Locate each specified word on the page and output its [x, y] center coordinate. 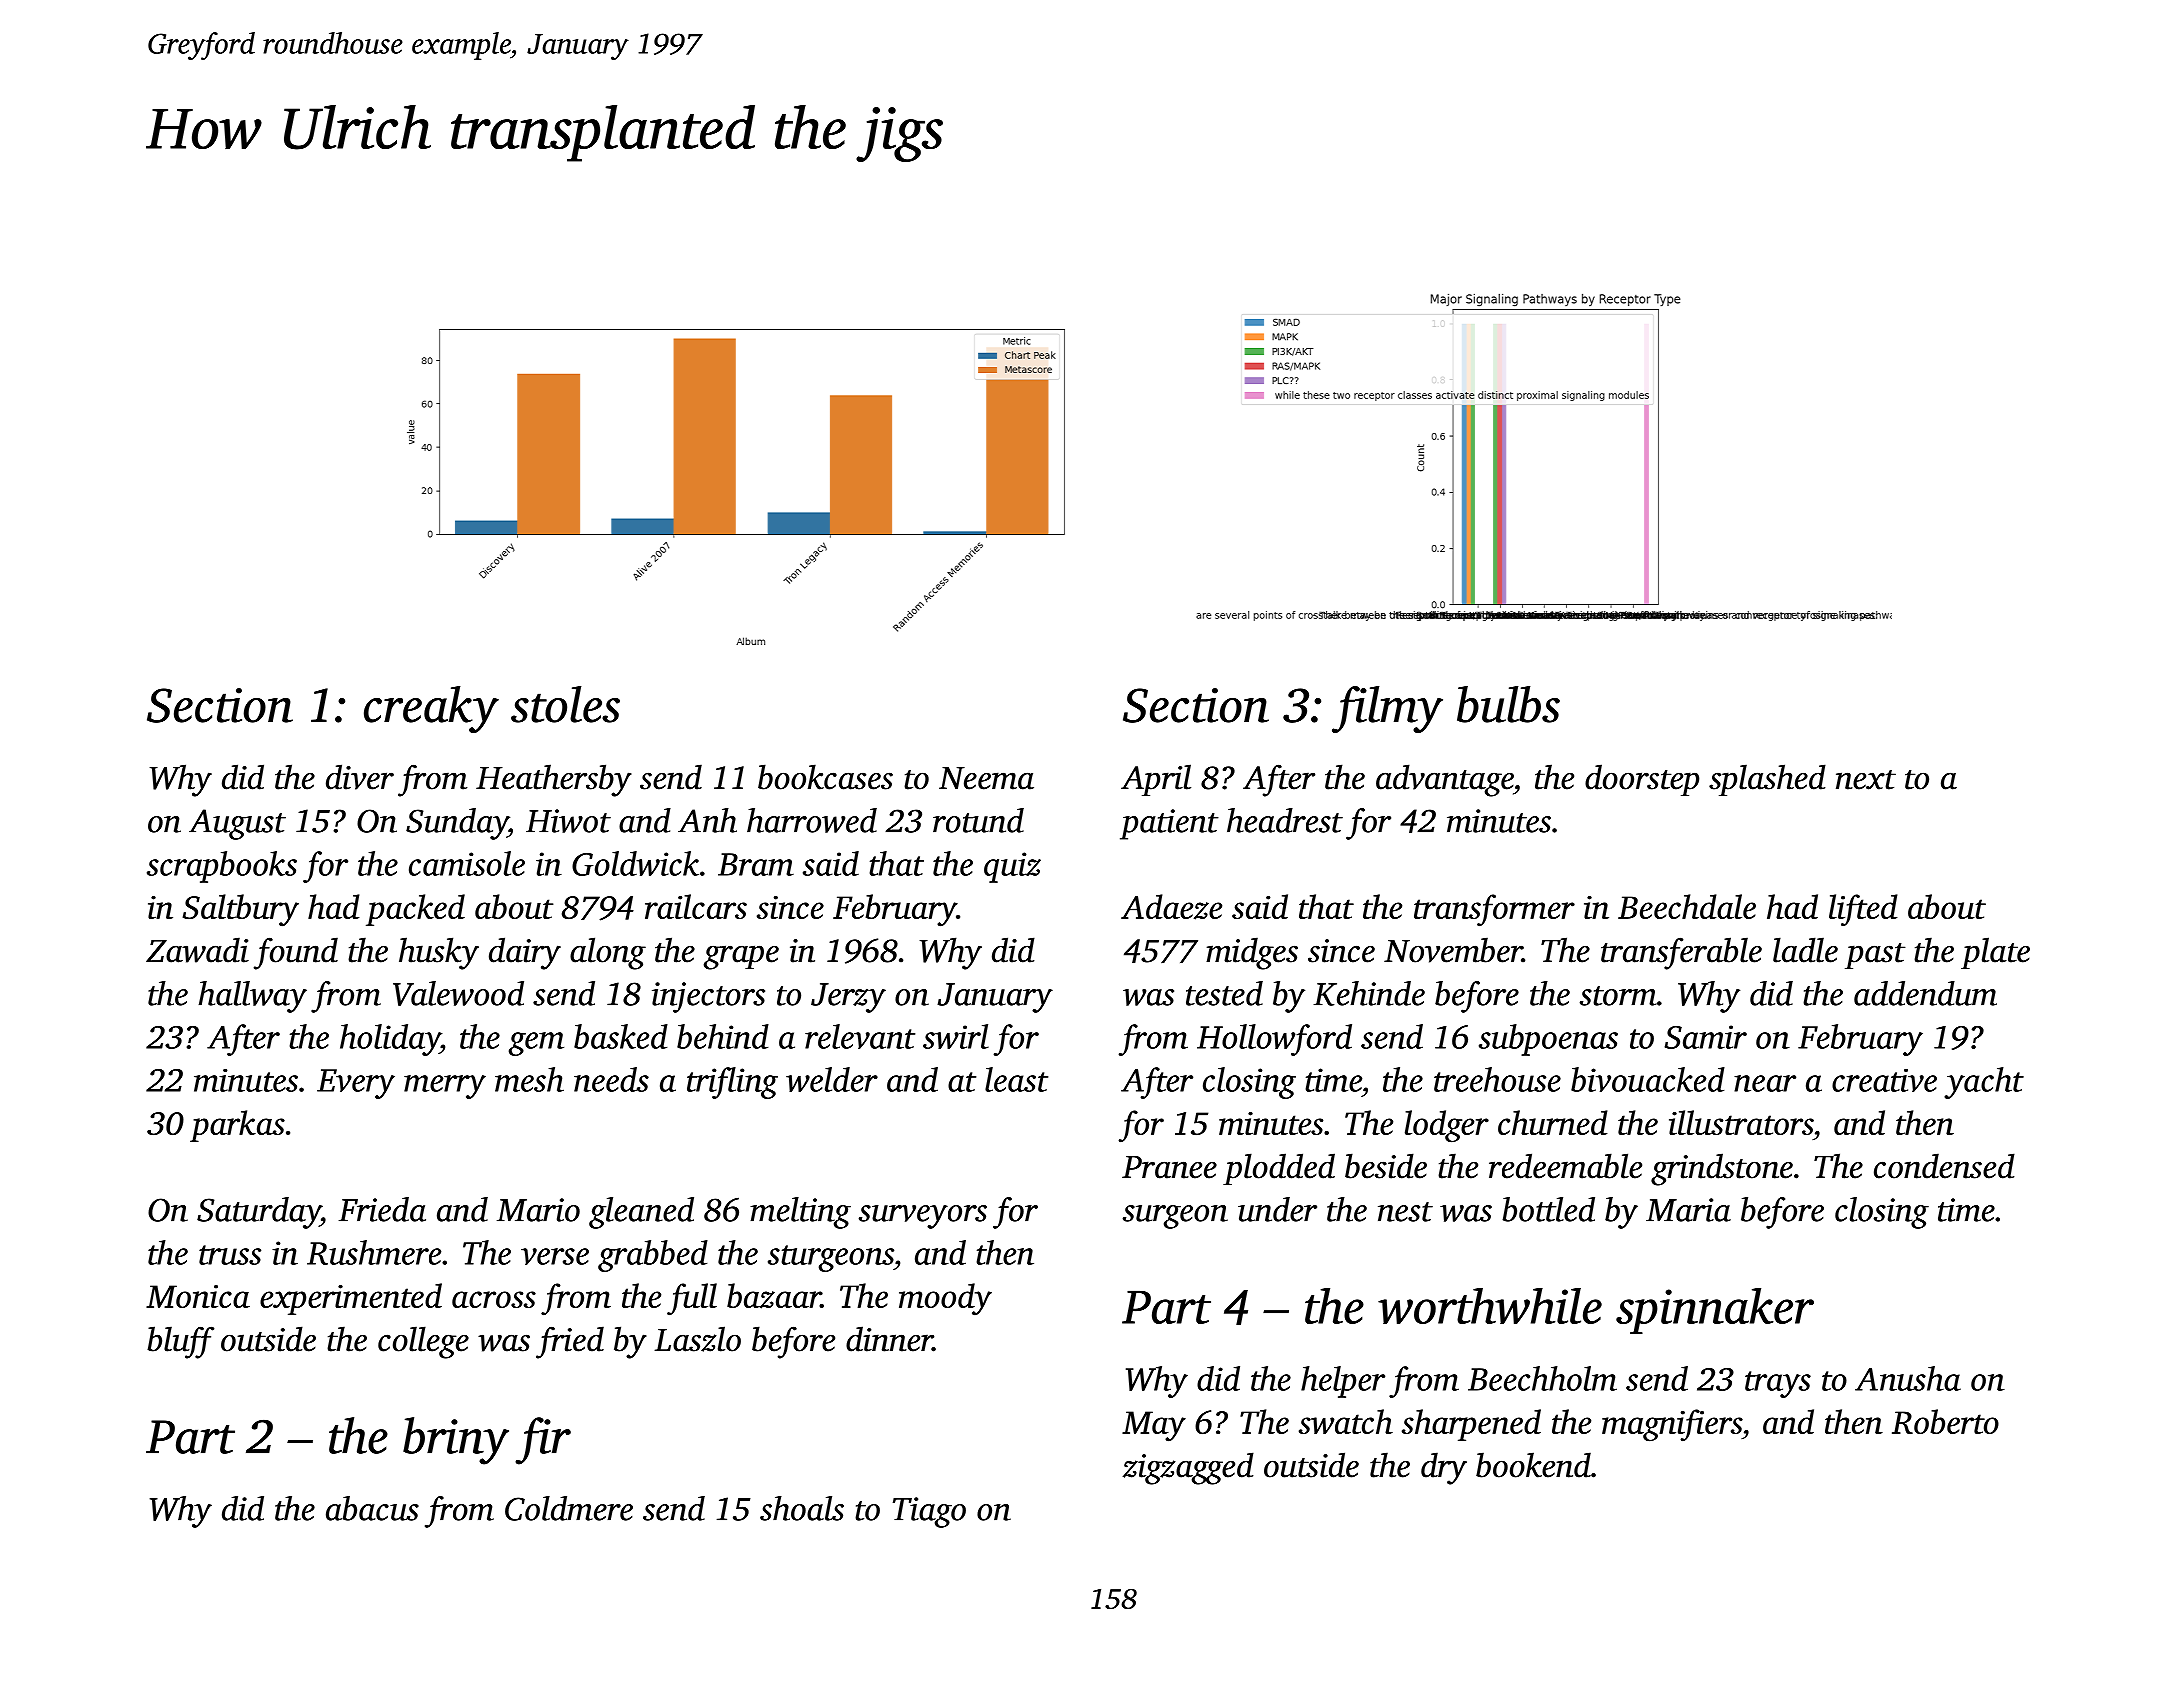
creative [1884, 1080]
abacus [372, 1508]
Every [356, 1084]
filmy [1387, 709]
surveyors [923, 1217]
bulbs [1508, 704]
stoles [565, 704]
